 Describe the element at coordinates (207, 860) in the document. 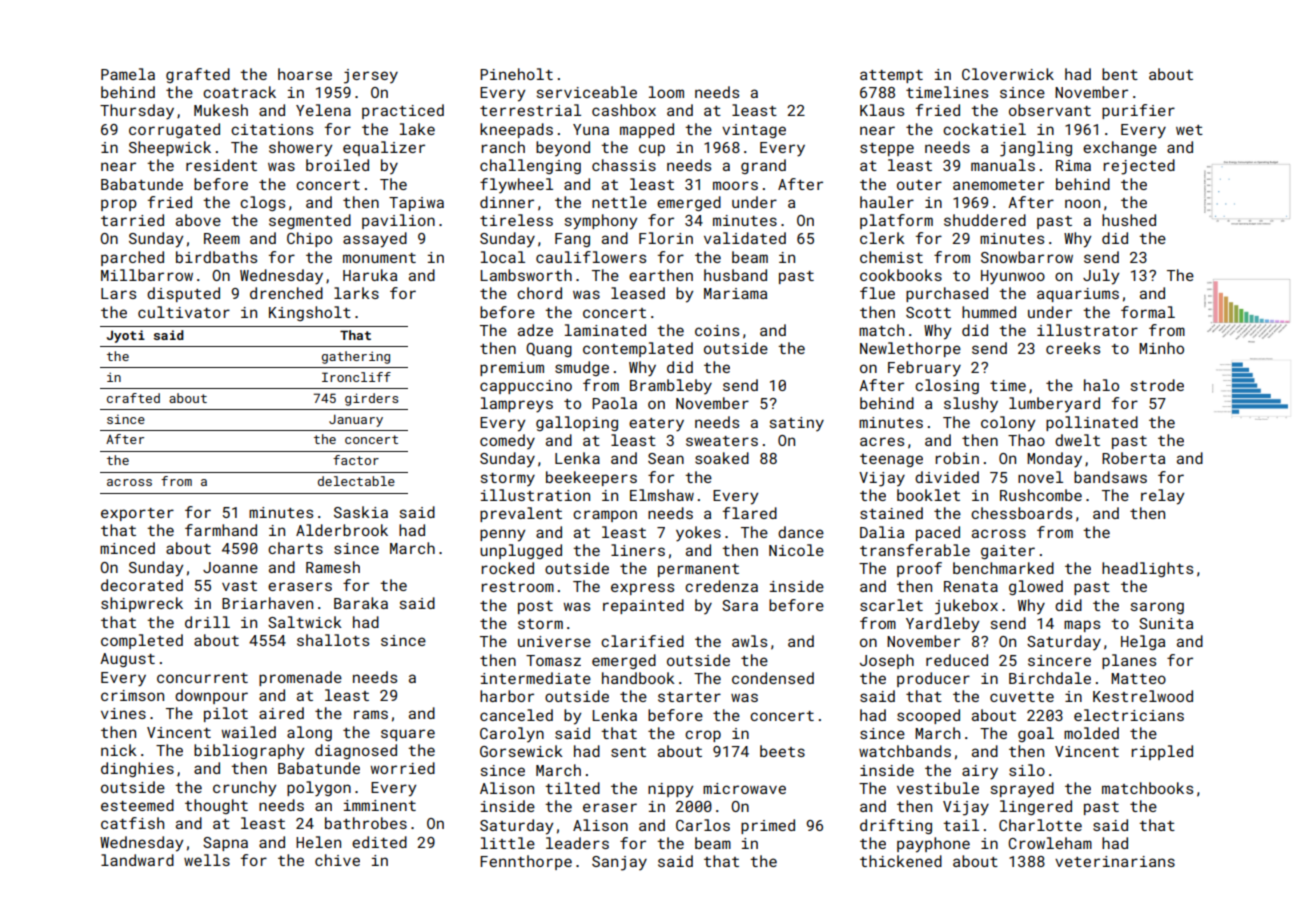

I see `wells` at that location.
